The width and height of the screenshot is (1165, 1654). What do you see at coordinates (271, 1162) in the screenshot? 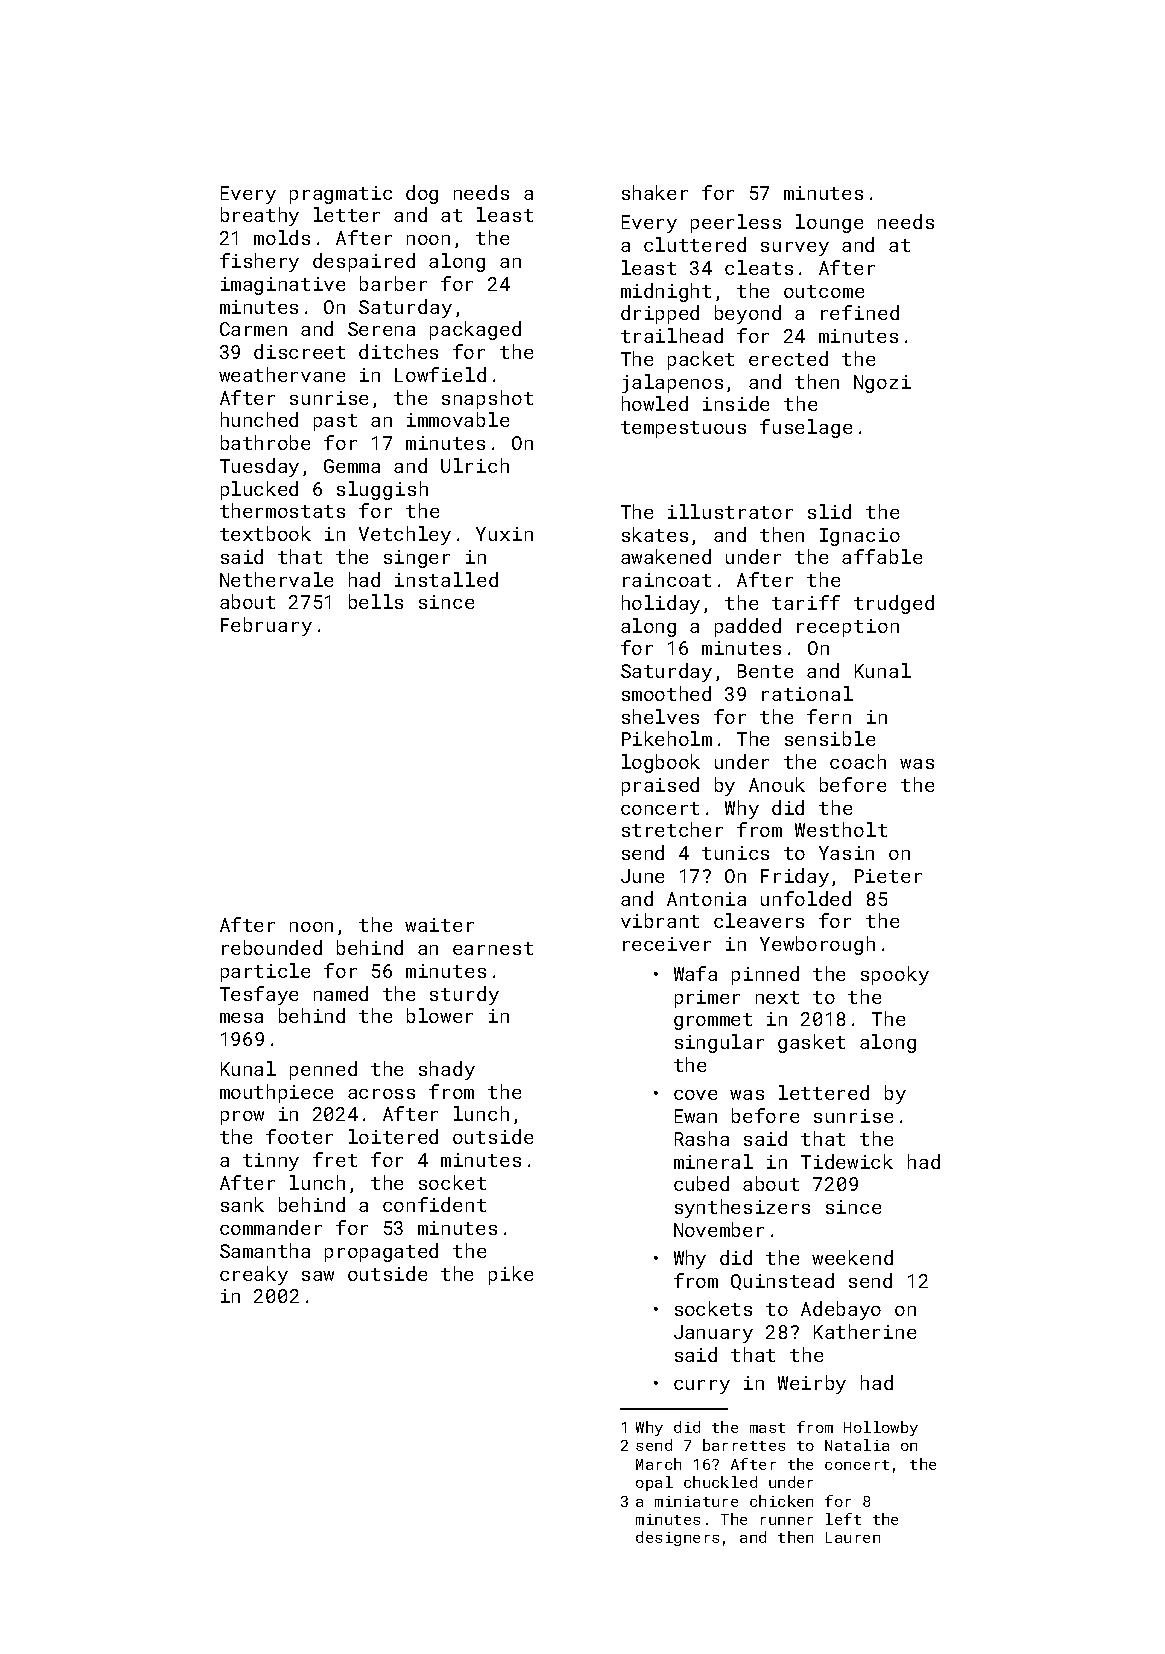
I see `tinny` at bounding box center [271, 1162].
